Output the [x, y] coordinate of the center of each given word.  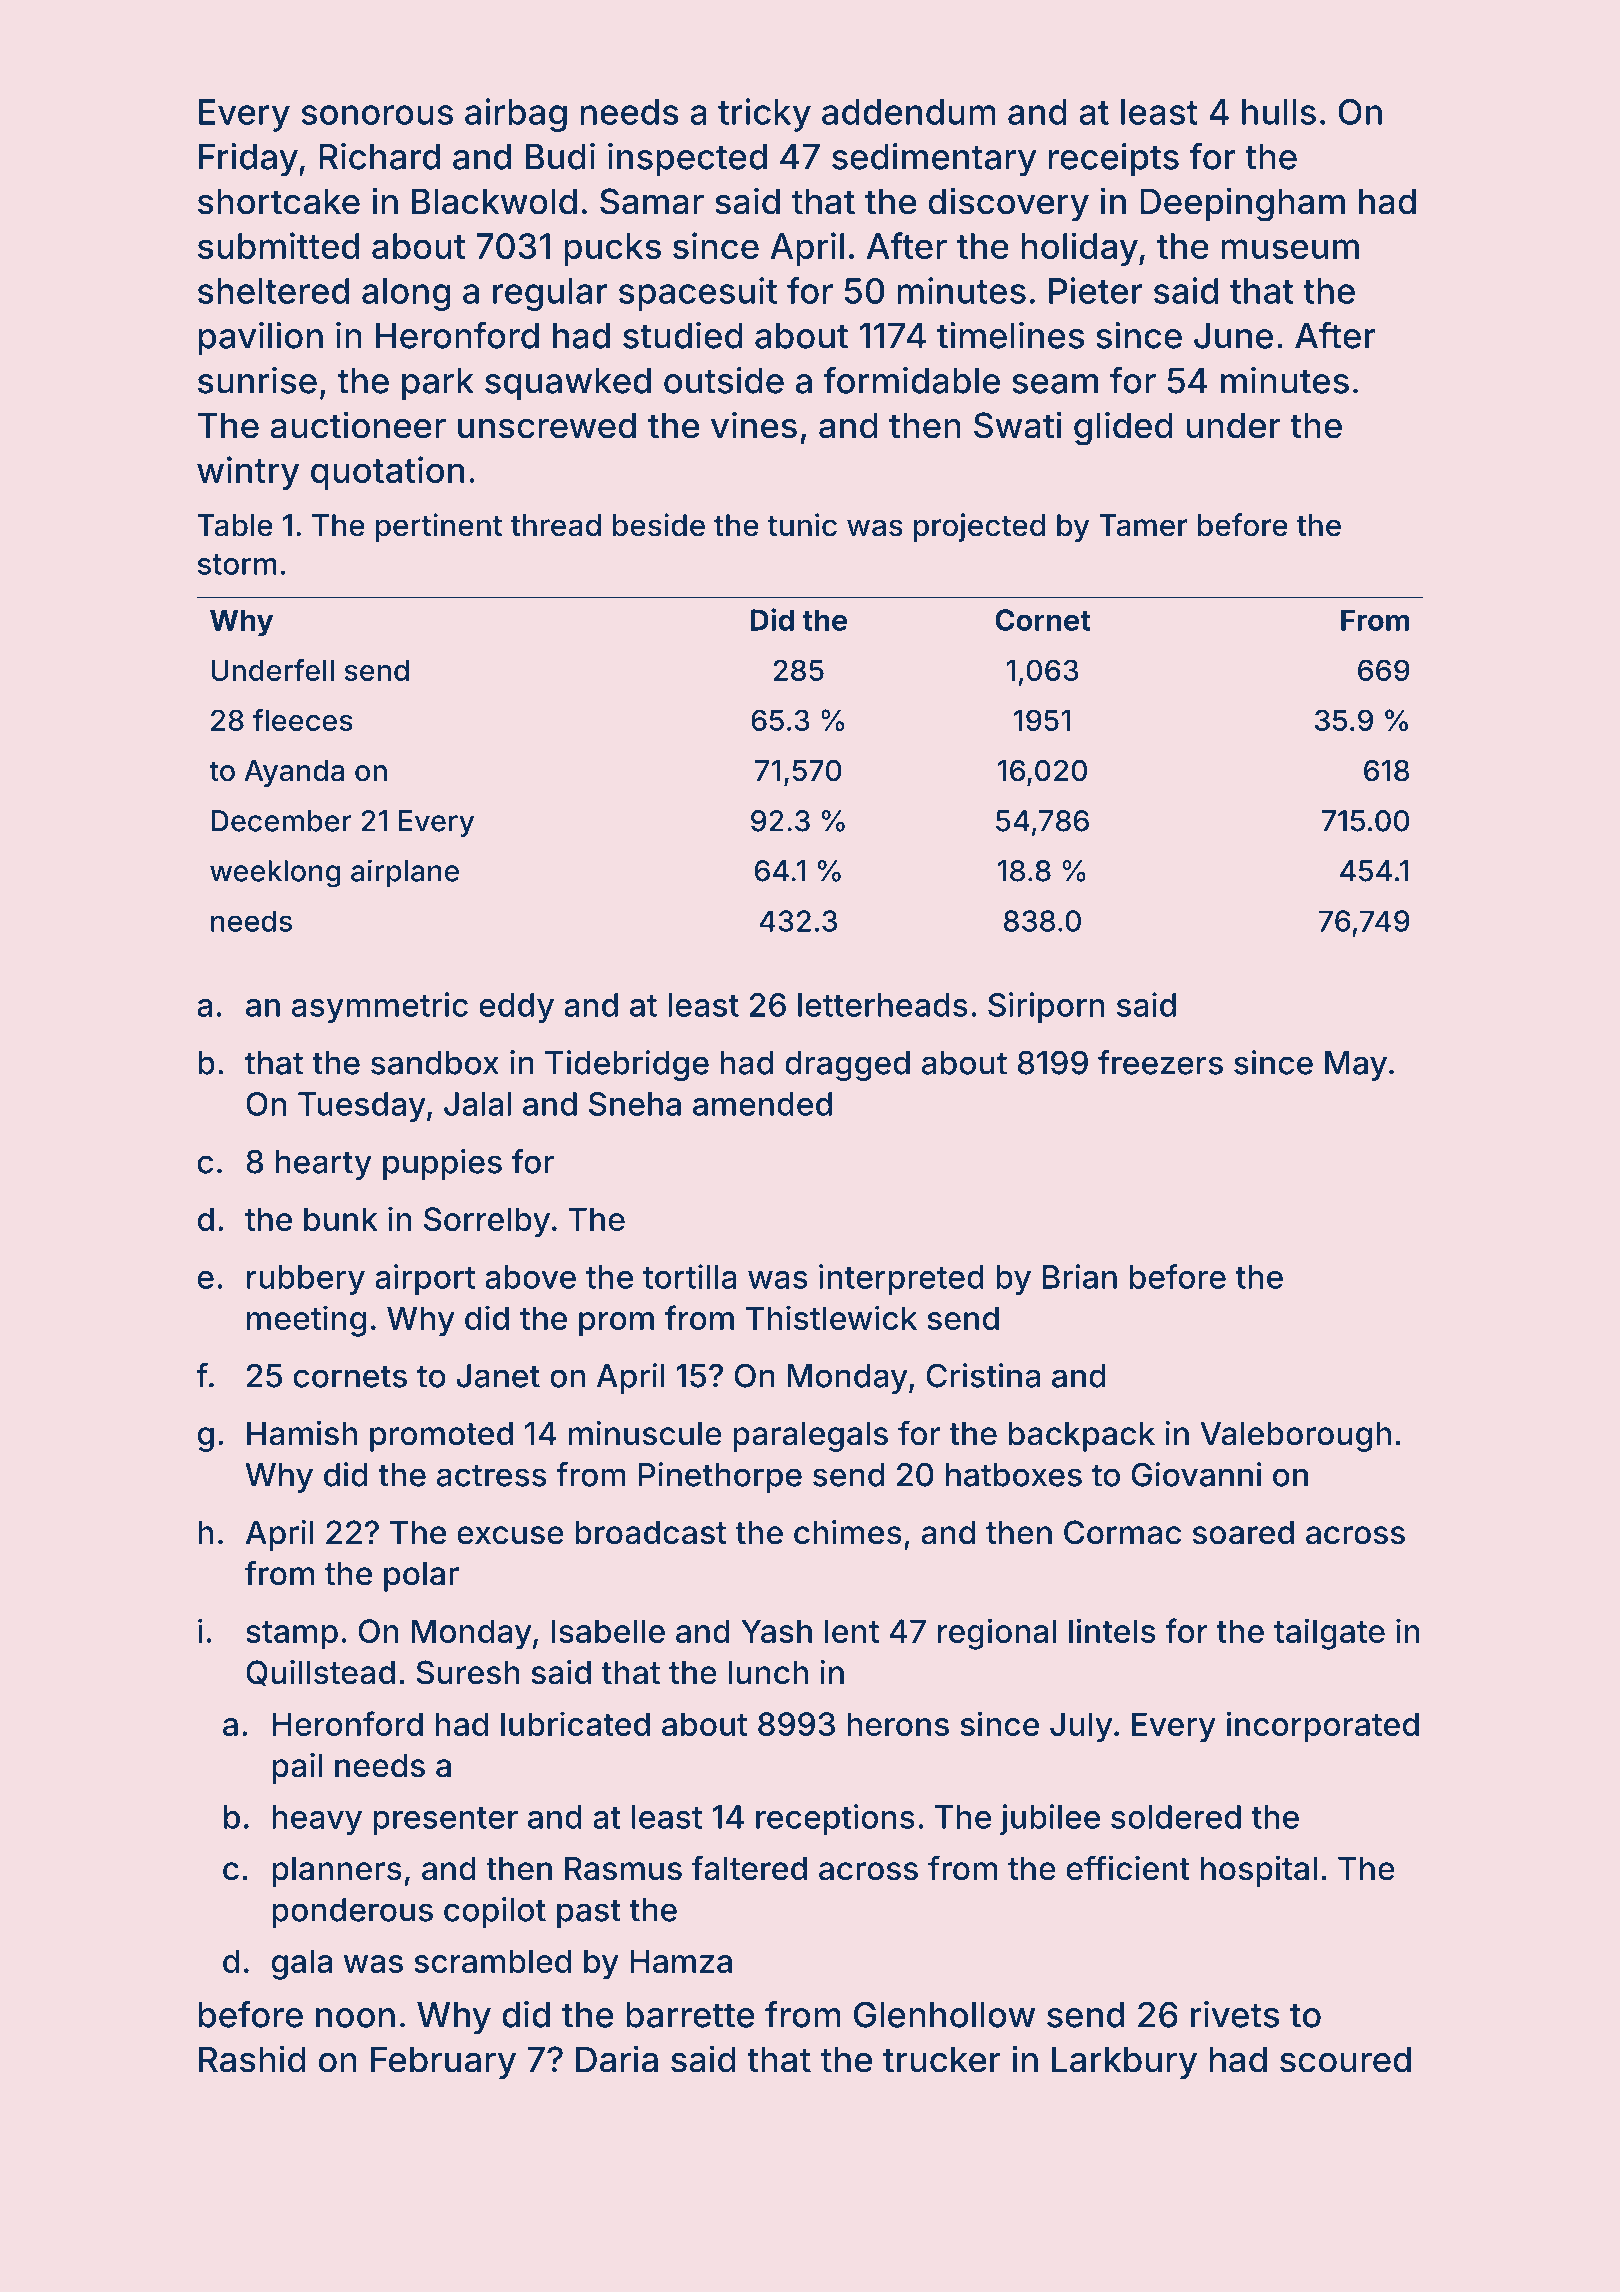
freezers [1160, 1062]
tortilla [690, 1276]
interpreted [901, 1279]
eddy [516, 1008]
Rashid [252, 2059]
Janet [498, 1376]
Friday [248, 160]
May [1356, 1066]
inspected [687, 160]
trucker [942, 2059]
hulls [1279, 112]
